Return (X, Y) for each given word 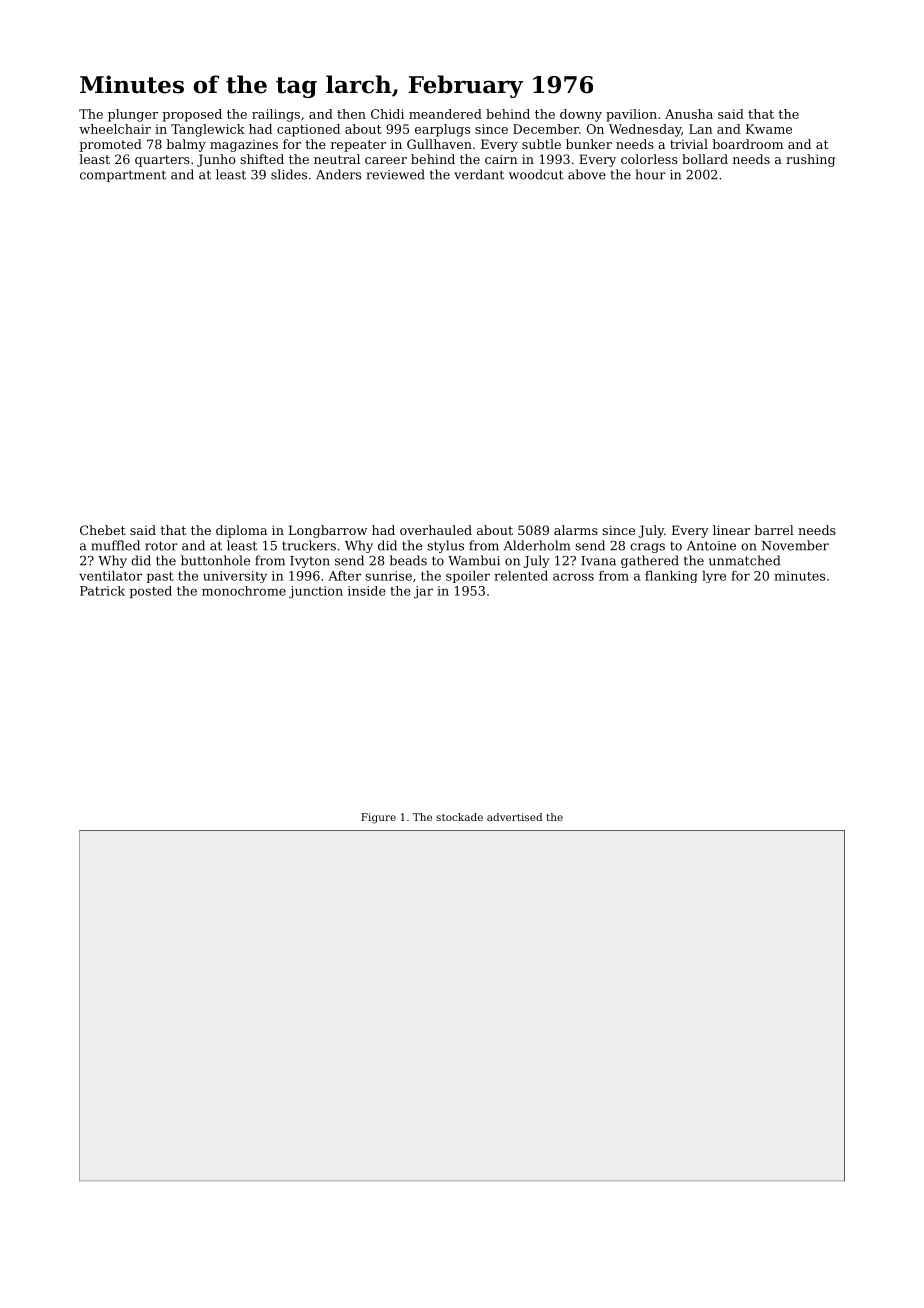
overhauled (436, 530)
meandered (445, 114)
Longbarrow (328, 531)
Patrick (102, 591)
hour (650, 174)
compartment (123, 176)
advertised (514, 817)
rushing (810, 160)
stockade (459, 817)
